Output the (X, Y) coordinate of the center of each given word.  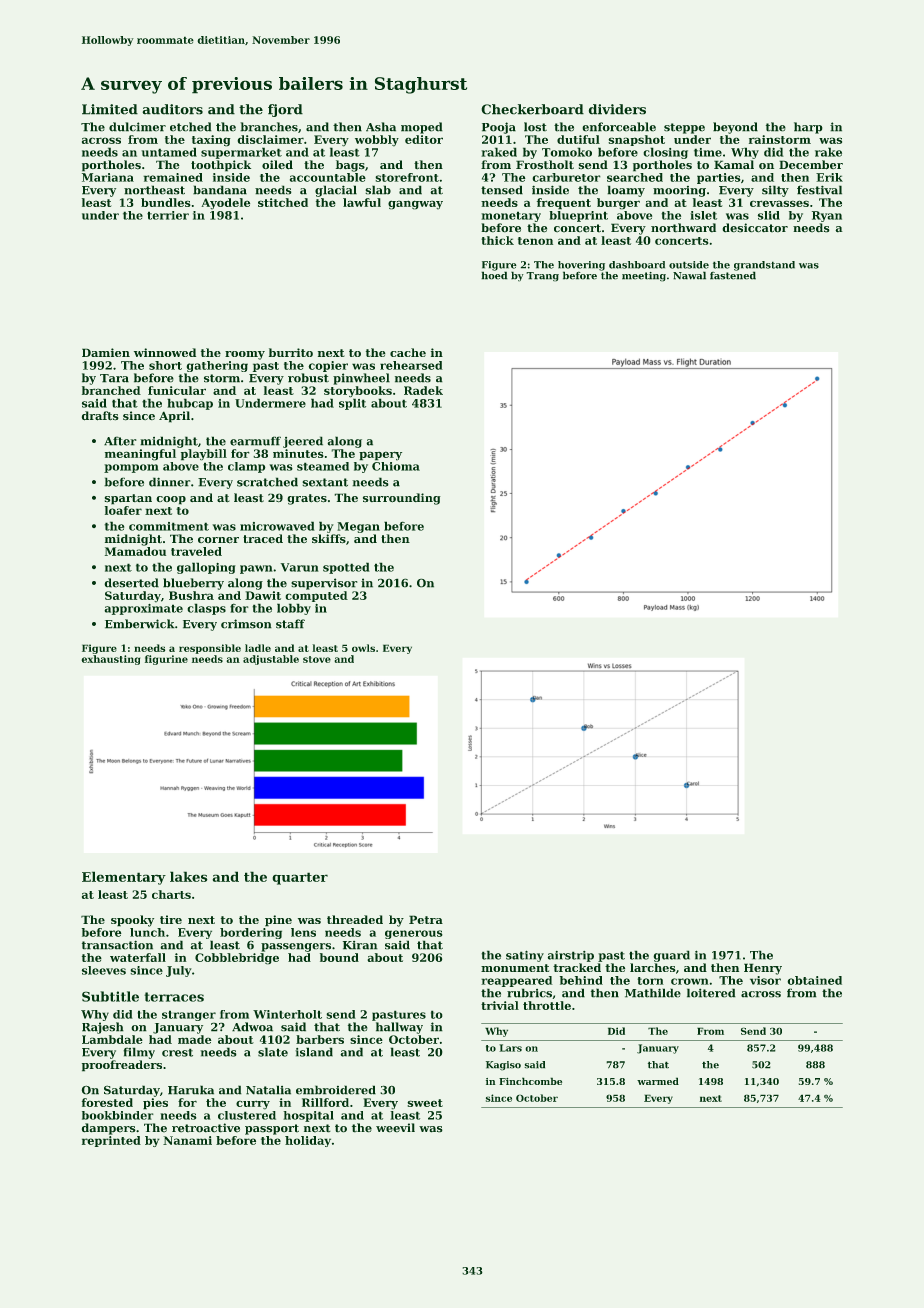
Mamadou (135, 551)
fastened (733, 275)
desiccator (755, 228)
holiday (308, 1141)
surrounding (402, 499)
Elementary (124, 878)
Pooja (499, 128)
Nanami (187, 1140)
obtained (814, 980)
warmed (658, 1081)
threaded (355, 919)
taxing (211, 141)
